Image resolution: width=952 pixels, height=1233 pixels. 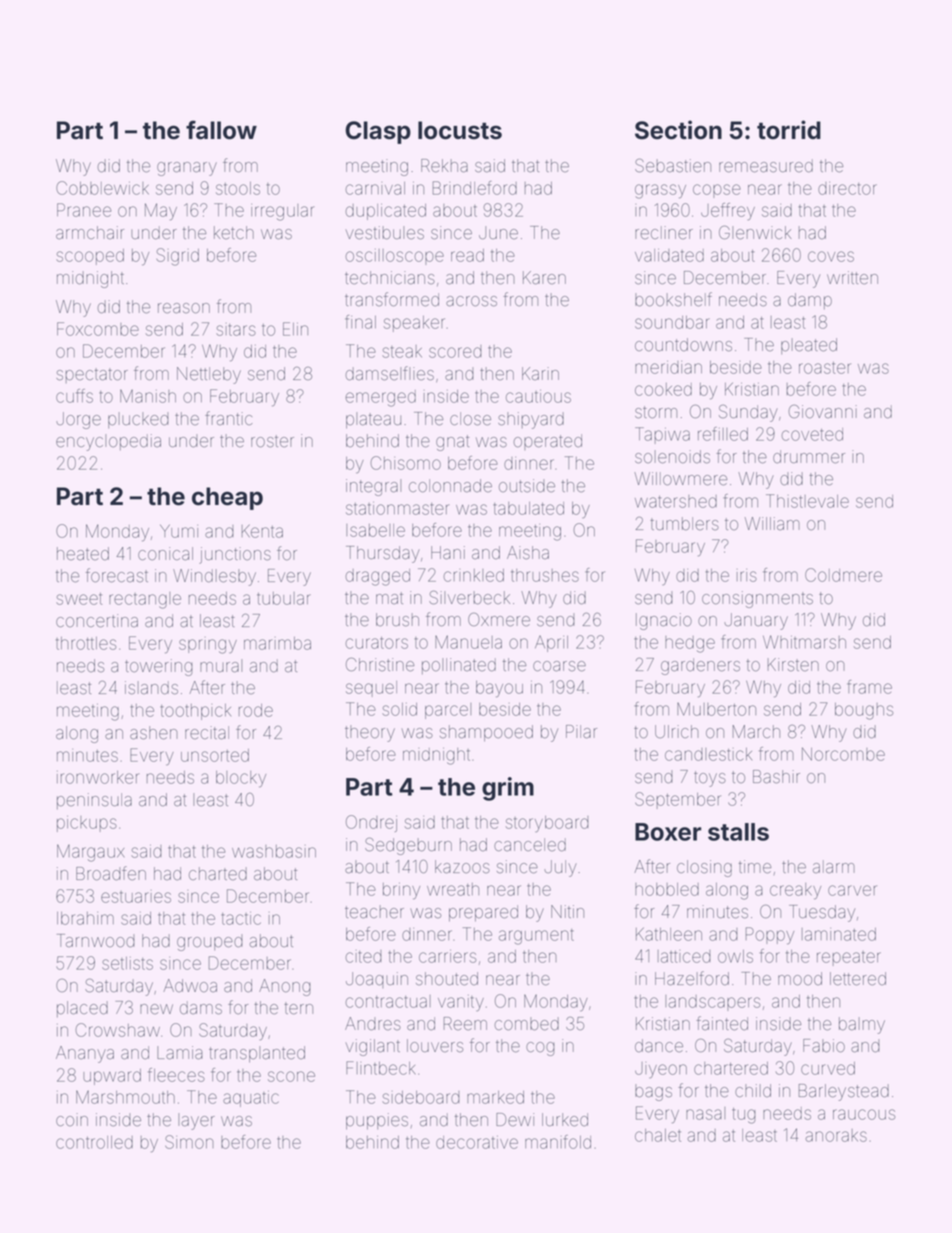 What do you see at coordinates (834, 866) in the screenshot?
I see `alarm` at bounding box center [834, 866].
